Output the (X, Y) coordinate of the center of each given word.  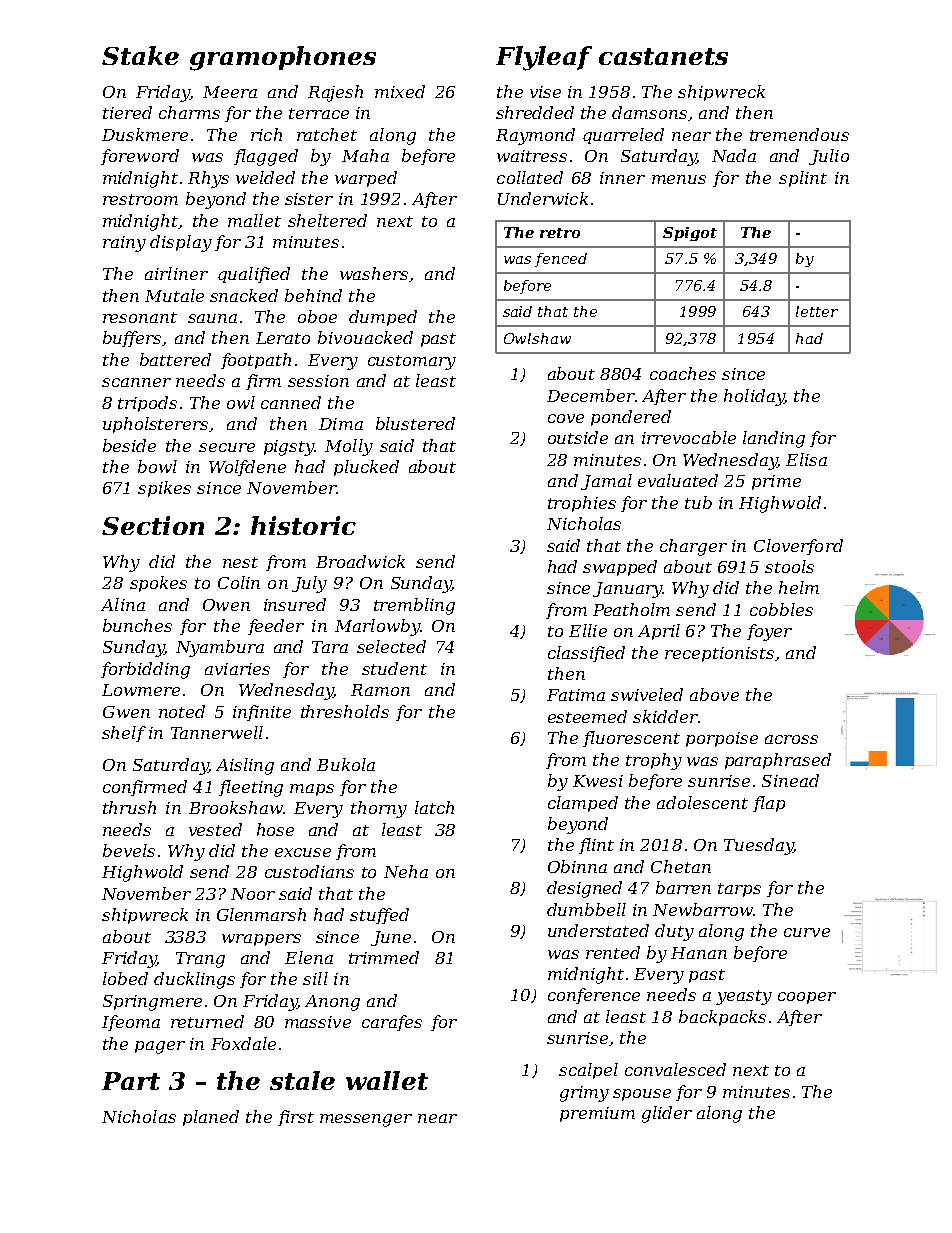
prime (776, 482)
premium (597, 1114)
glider (667, 1114)
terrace (319, 113)
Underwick (543, 198)
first (296, 1118)
